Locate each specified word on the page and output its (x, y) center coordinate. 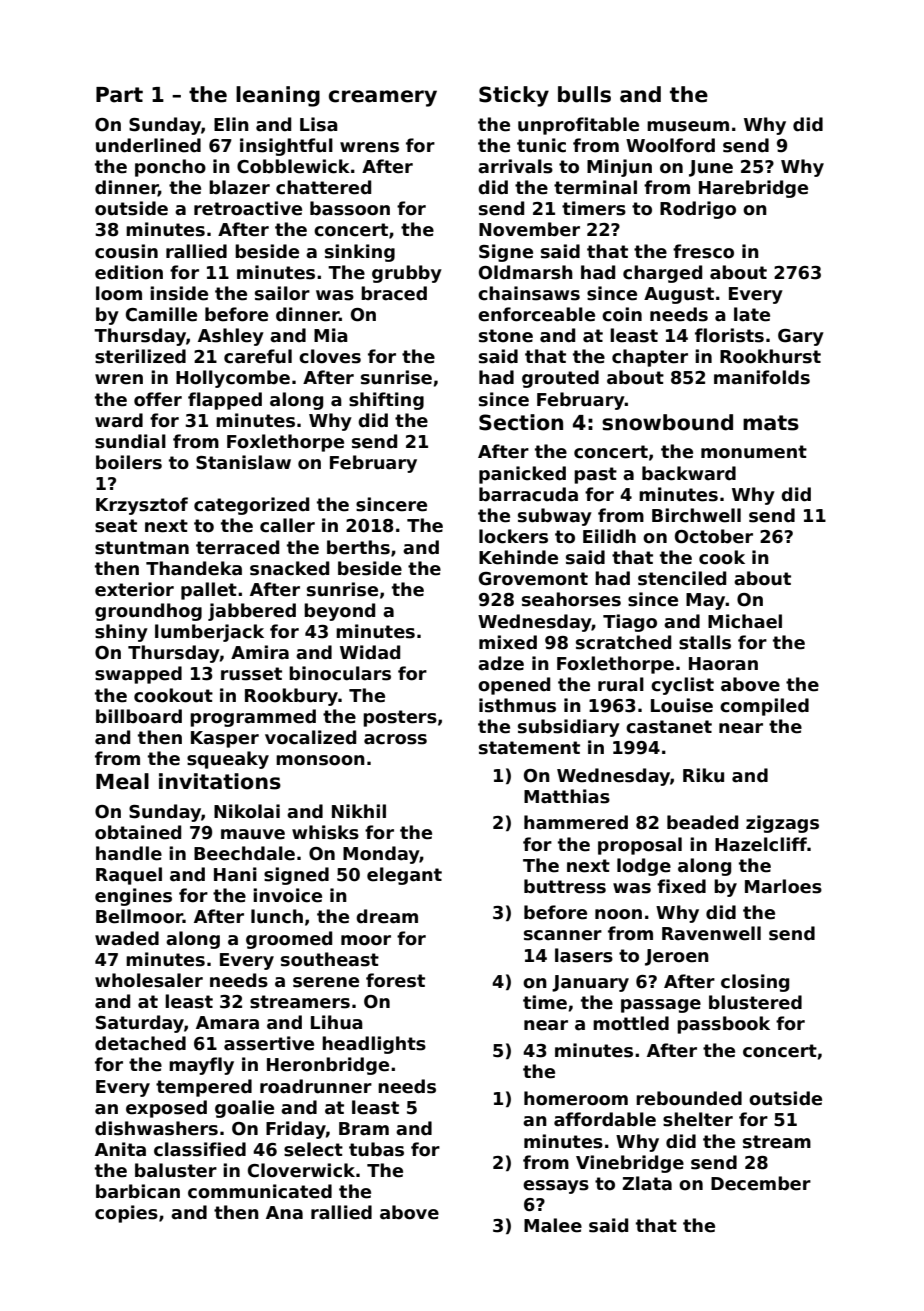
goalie (244, 1109)
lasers (584, 955)
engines (133, 897)
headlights (374, 1045)
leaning (278, 96)
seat (116, 526)
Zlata (647, 1183)
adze (501, 663)
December (761, 1183)
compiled (764, 707)
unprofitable (578, 126)
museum (688, 126)
